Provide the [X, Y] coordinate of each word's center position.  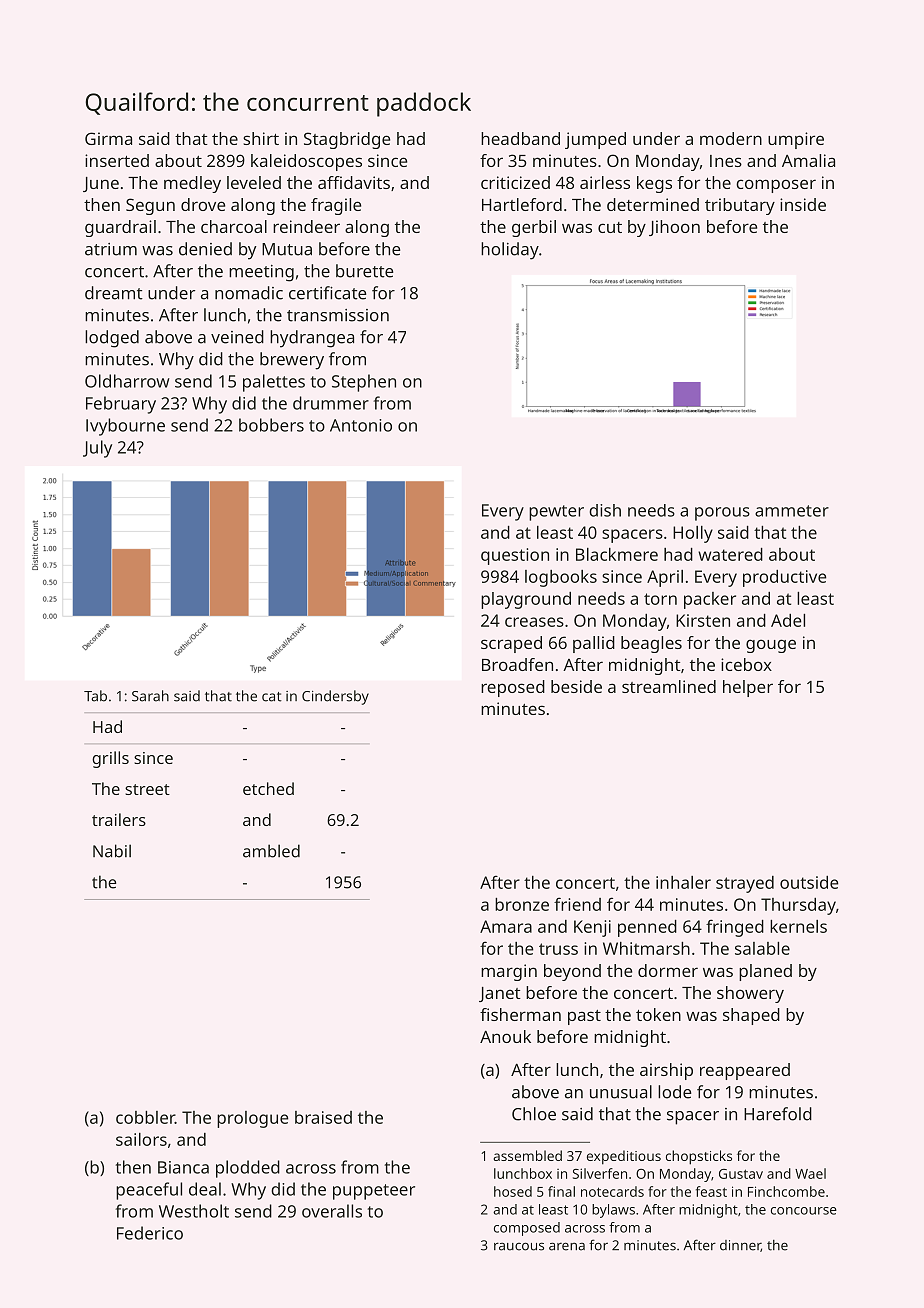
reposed [513, 688]
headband [520, 138]
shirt [261, 138]
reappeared [745, 1071]
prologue [253, 1119]
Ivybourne [125, 427]
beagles [651, 644]
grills [110, 759]
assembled [527, 1155]
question [515, 556]
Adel [788, 620]
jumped [595, 140]
